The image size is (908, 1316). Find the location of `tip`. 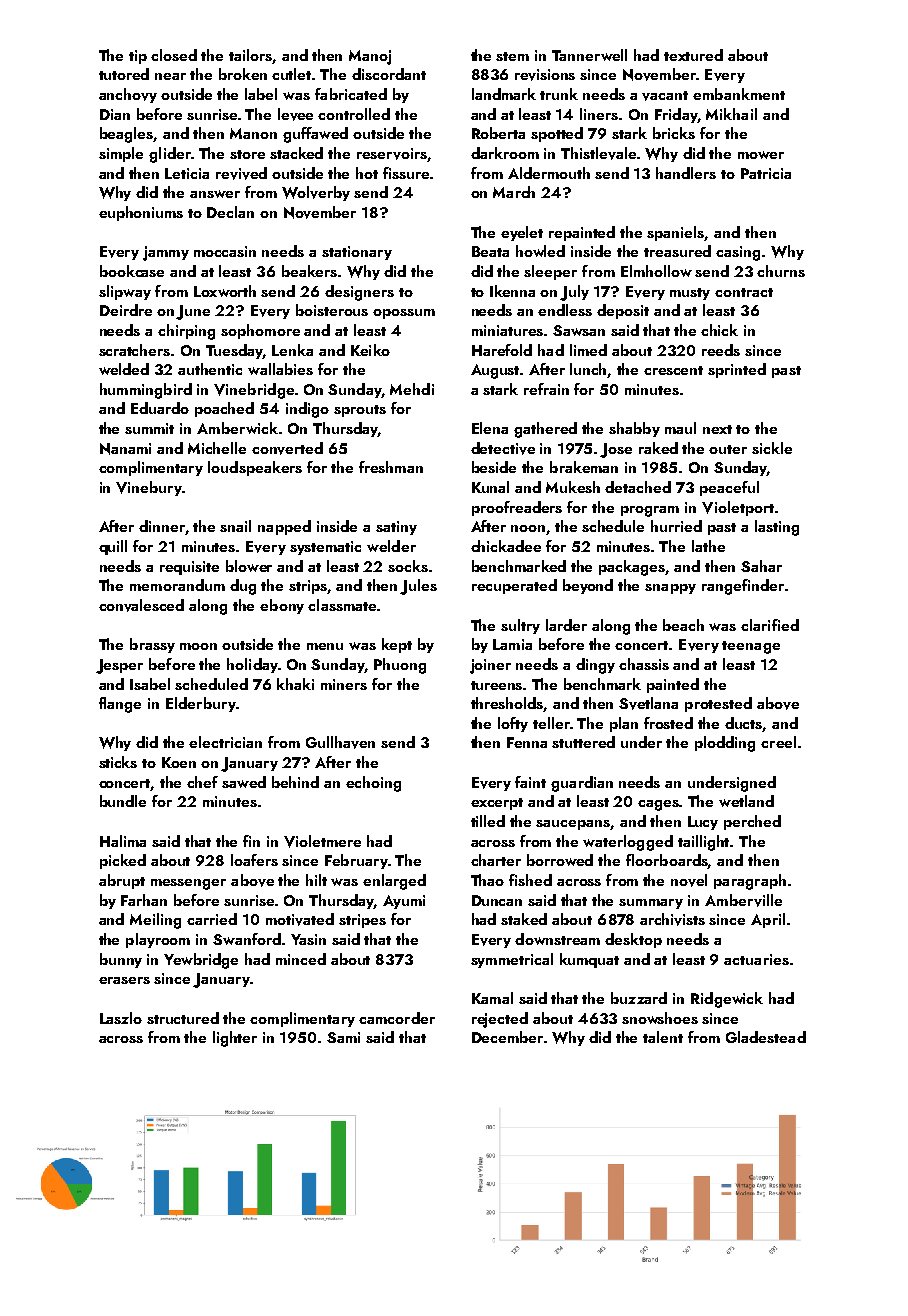

tip is located at coordinates (138, 57).
